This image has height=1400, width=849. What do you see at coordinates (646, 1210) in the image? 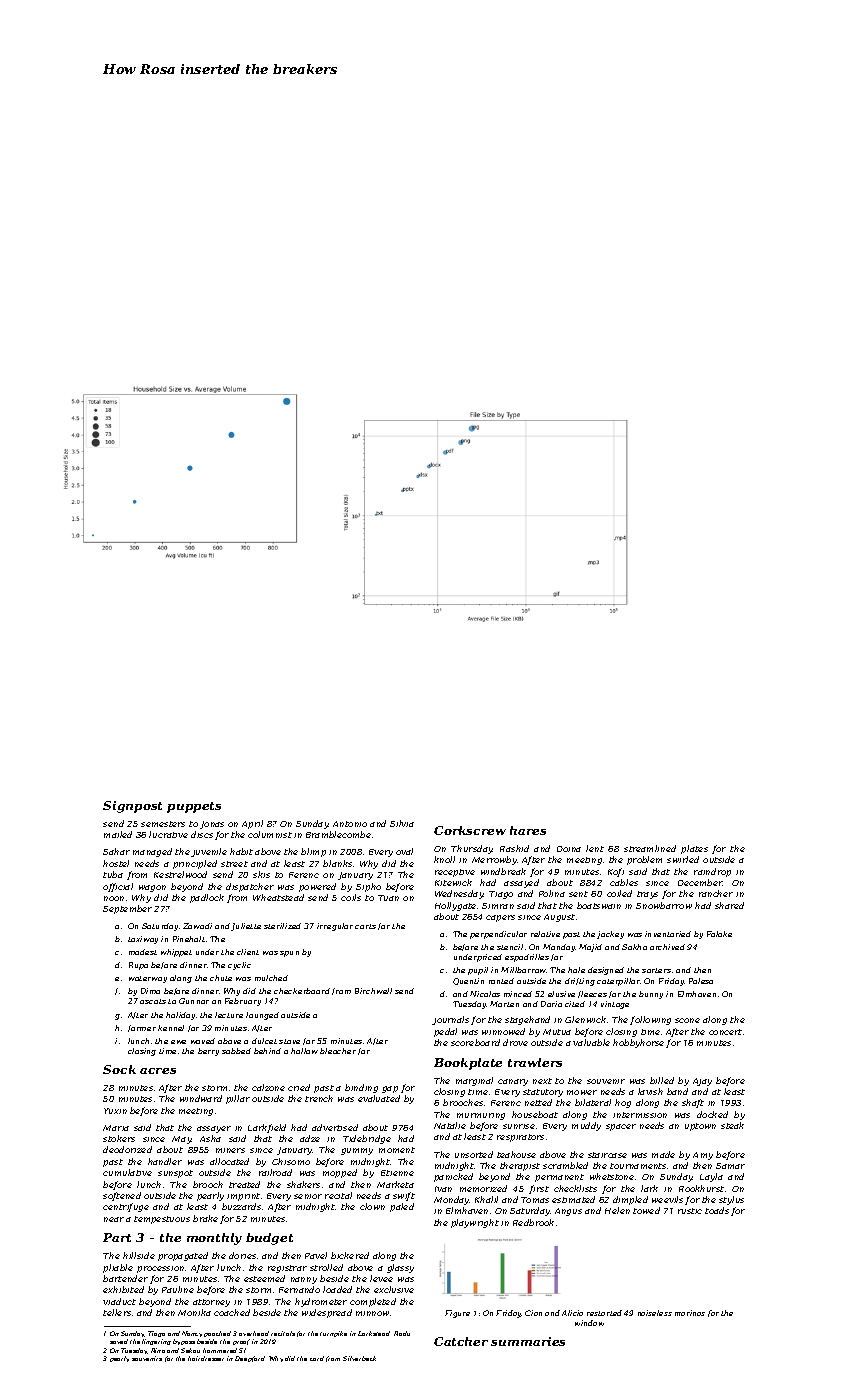
I see `towed` at bounding box center [646, 1210].
